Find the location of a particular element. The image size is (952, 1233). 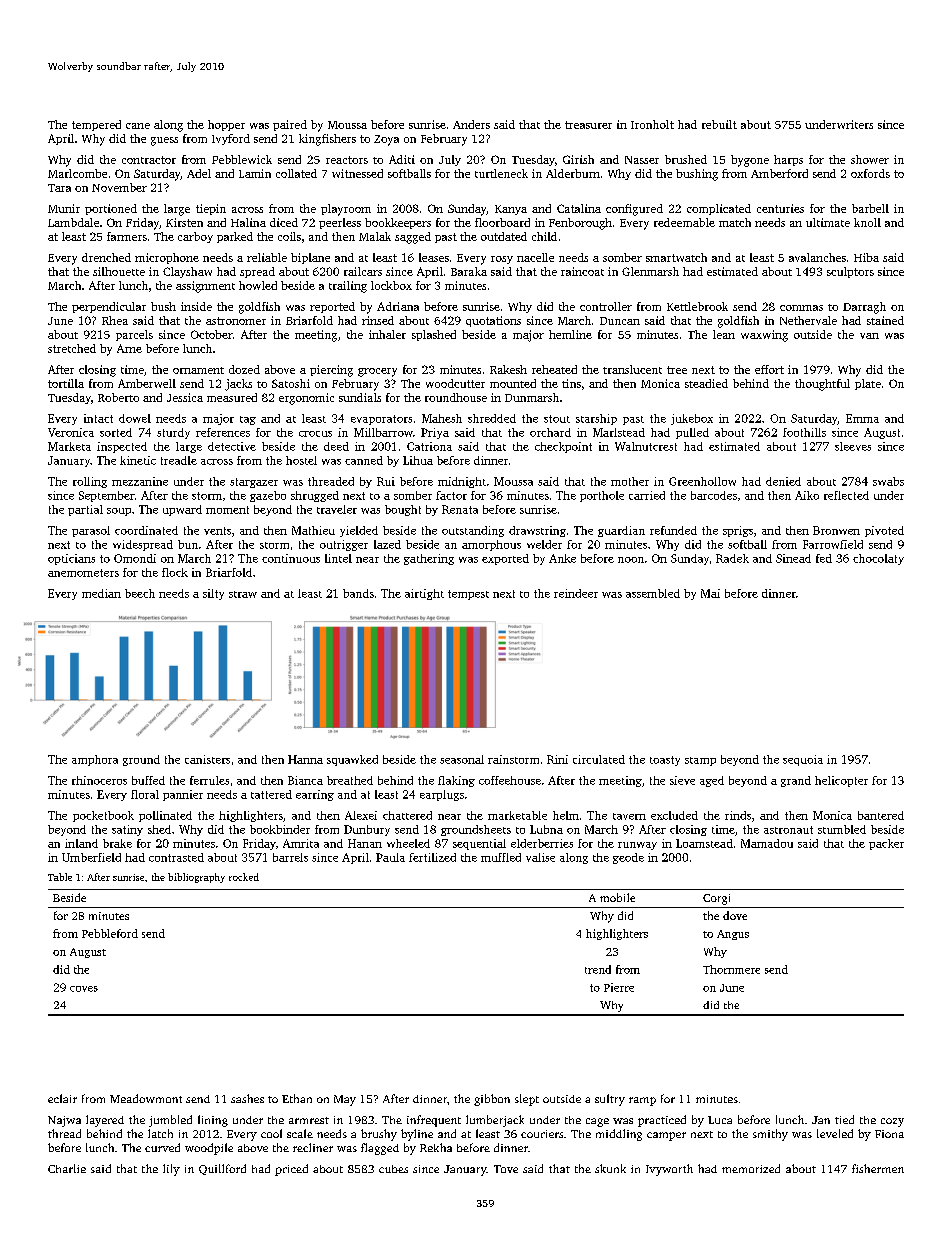

Mai is located at coordinates (710, 593).
